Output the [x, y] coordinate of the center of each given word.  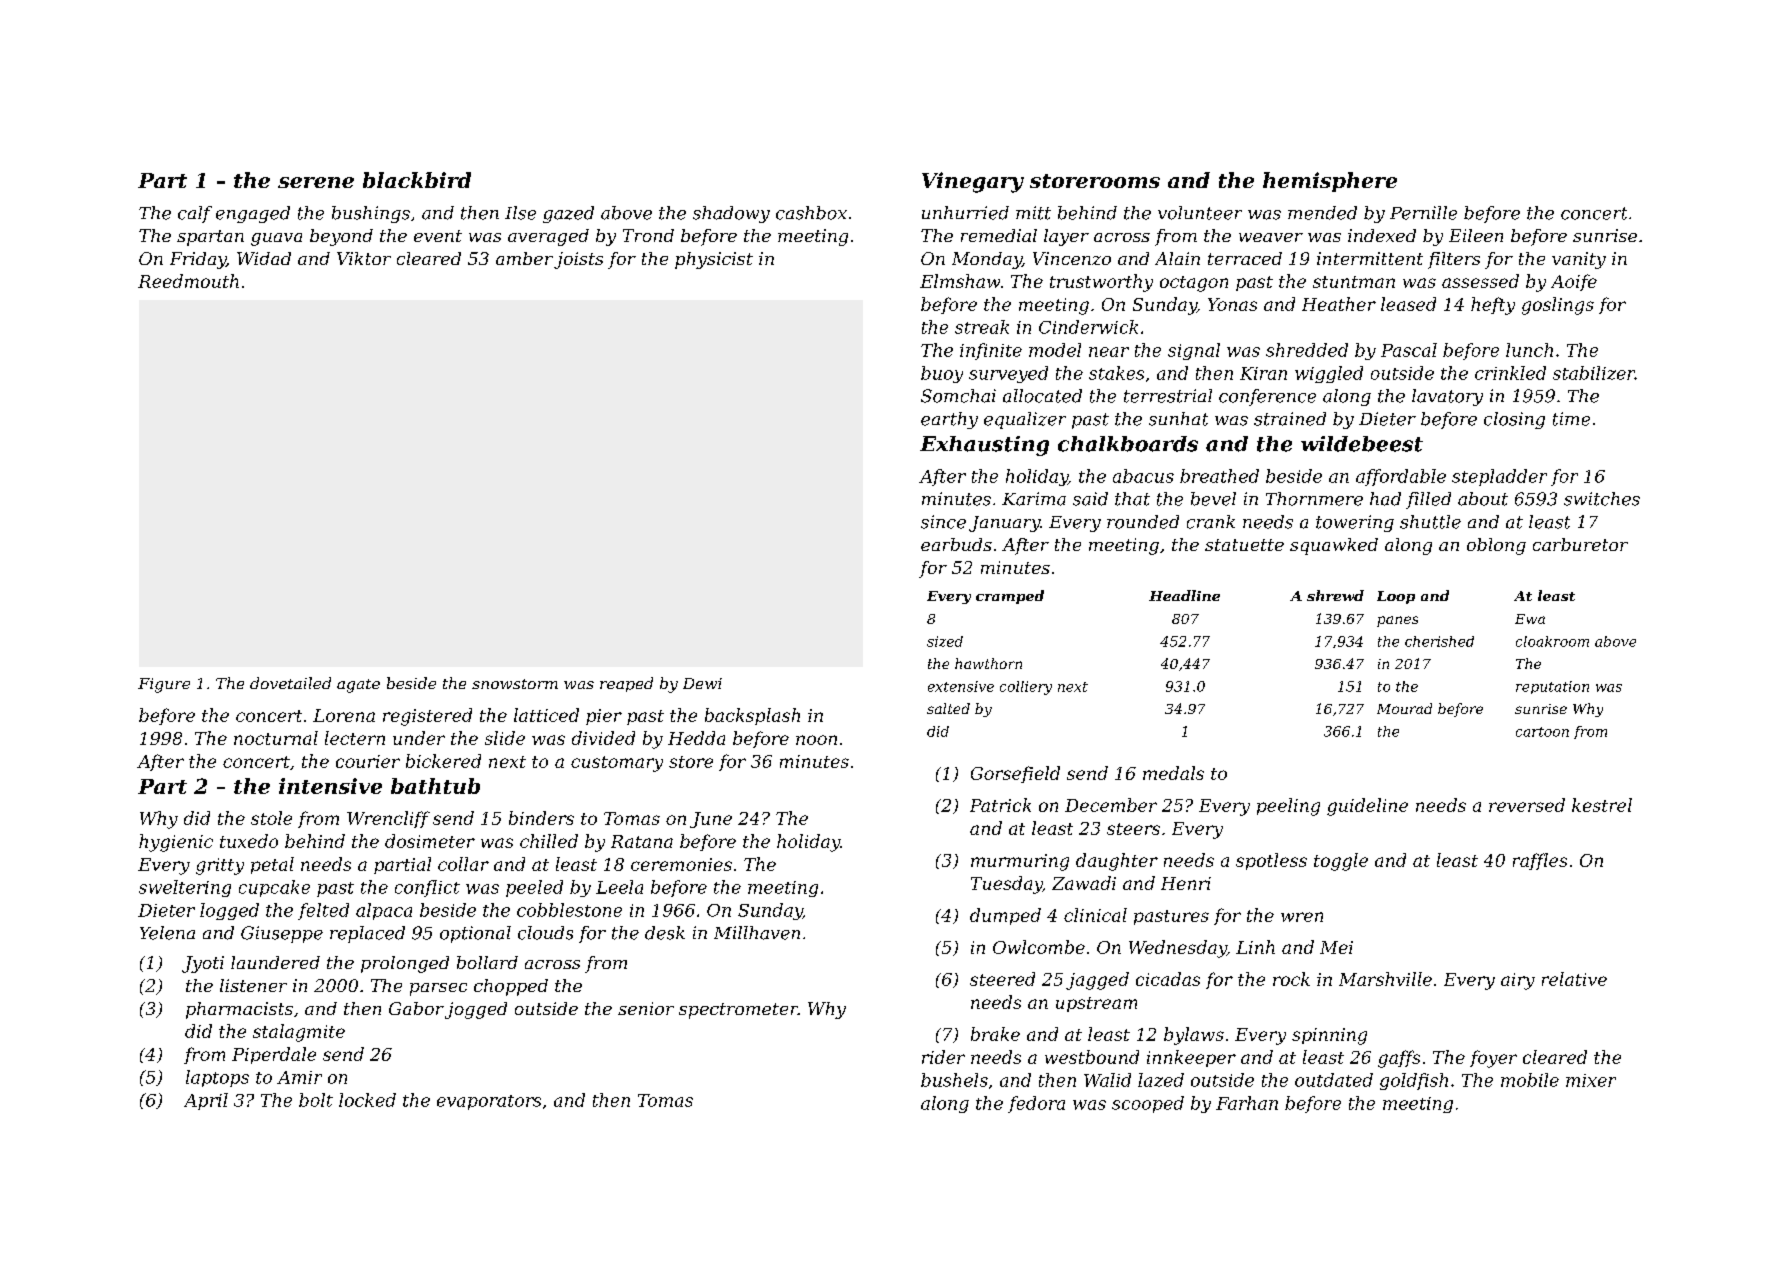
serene [316, 182]
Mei [1336, 947]
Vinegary [973, 182]
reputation [1552, 687]
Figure [164, 685]
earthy [949, 420]
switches [1602, 499]
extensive [961, 686]
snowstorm [515, 684]
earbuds [956, 544]
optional [475, 934]
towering [1355, 523]
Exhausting [984, 446]
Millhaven [757, 933]
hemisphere [1330, 182]
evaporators [489, 1102]
